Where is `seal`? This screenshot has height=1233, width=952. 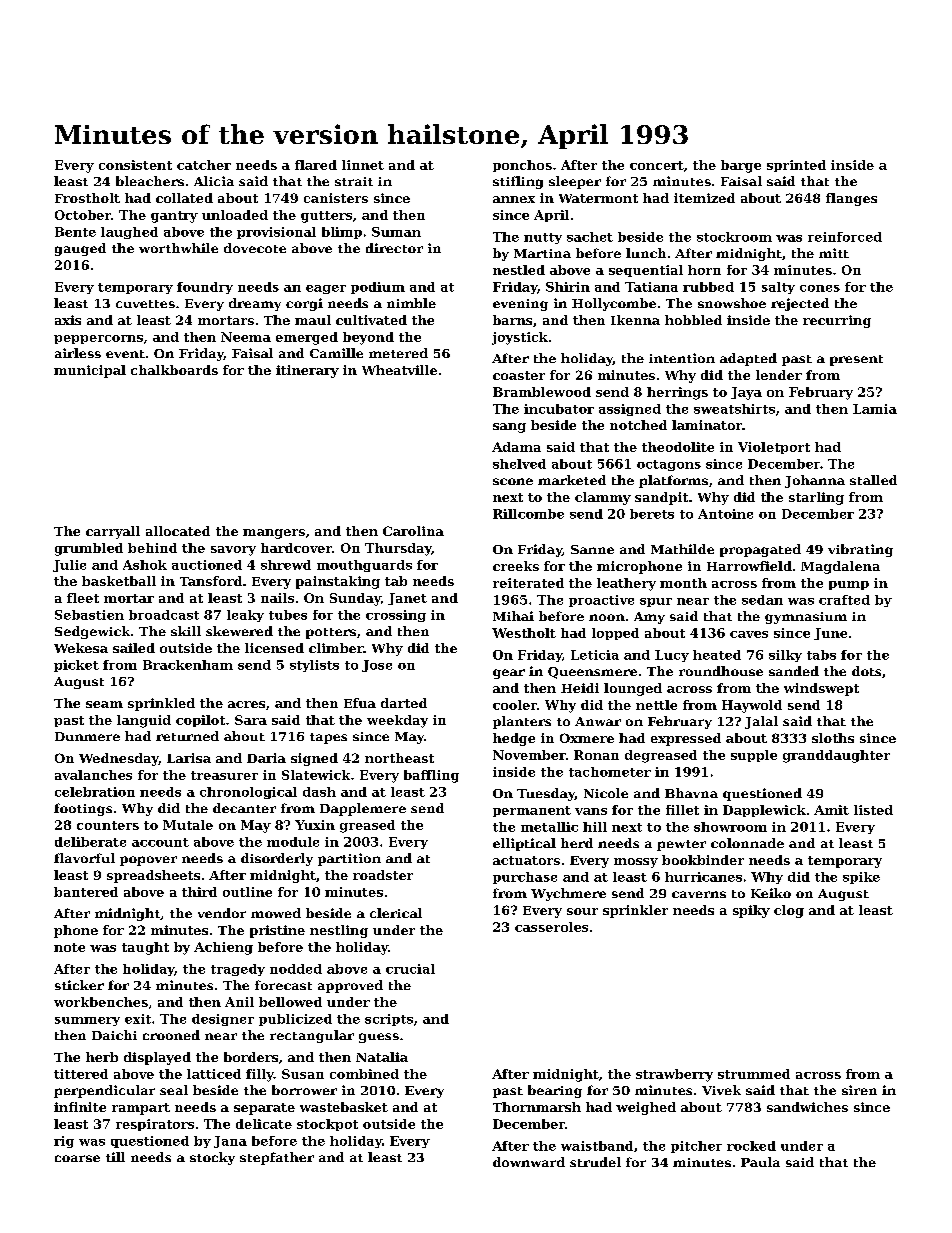 seal is located at coordinates (174, 1090).
